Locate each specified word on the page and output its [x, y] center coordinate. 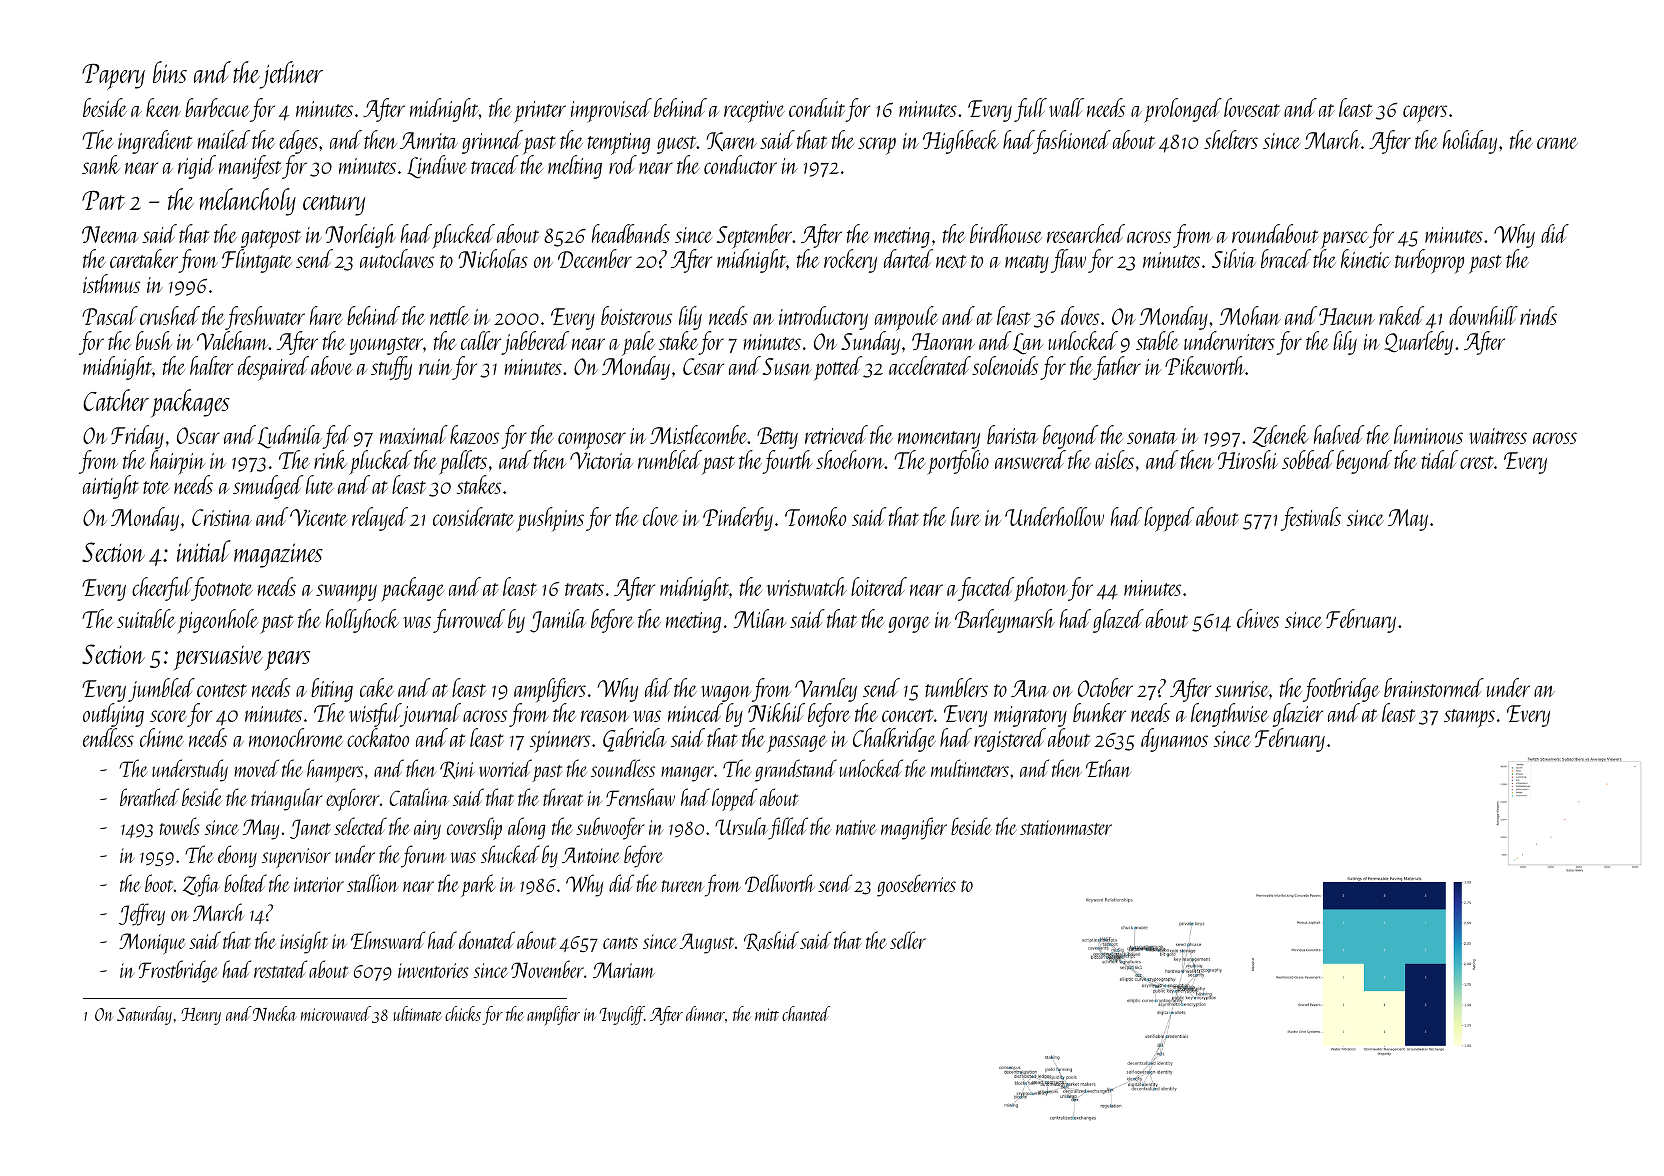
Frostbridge [178, 971]
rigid [197, 167]
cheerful [162, 589]
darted [908, 258]
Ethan [1108, 768]
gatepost [271, 240]
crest [1477, 462]
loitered [879, 586]
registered [1010, 740]
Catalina [419, 797]
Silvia [1234, 258]
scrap [877, 146]
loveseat [1252, 107]
